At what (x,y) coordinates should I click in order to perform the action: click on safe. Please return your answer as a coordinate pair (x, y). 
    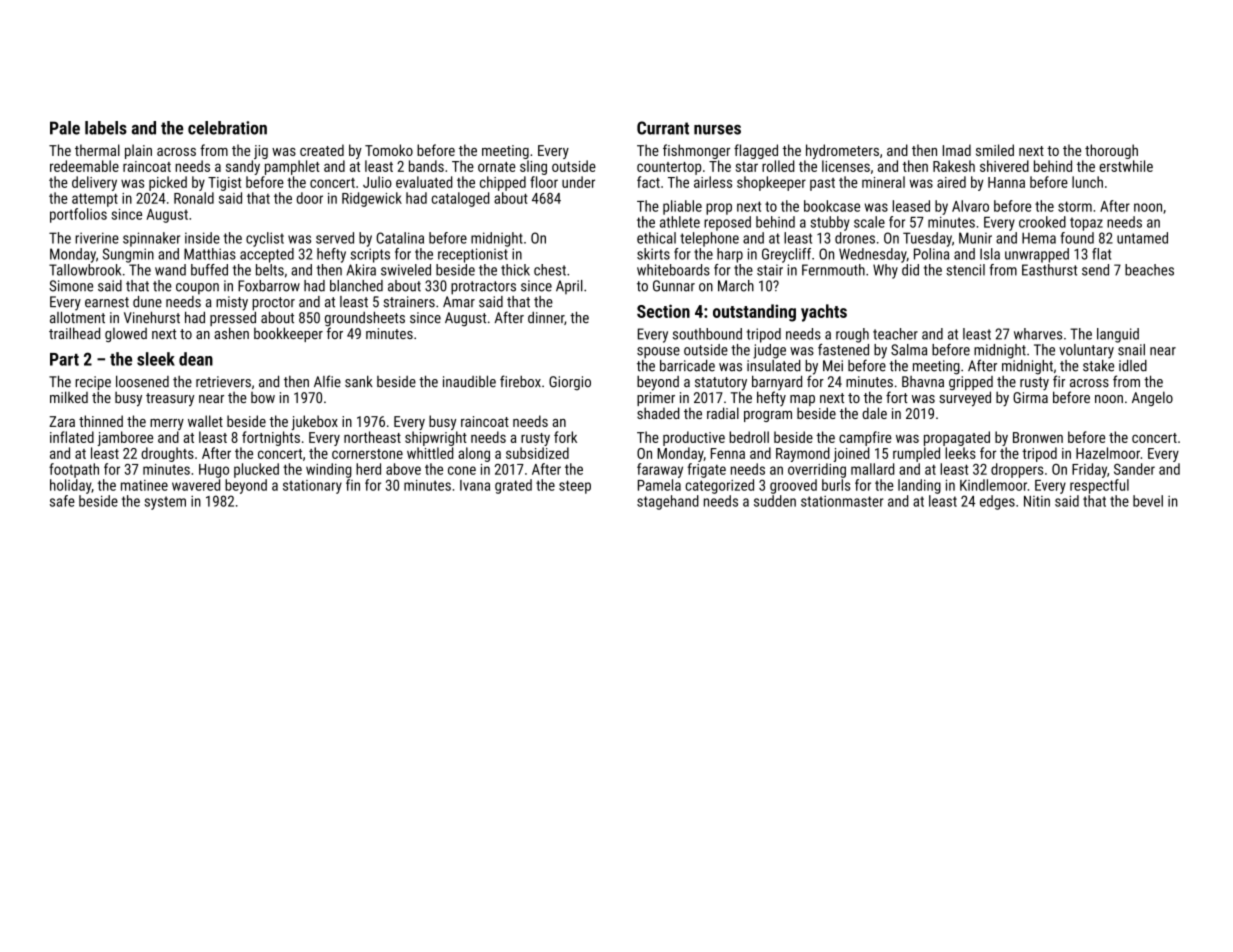
    Looking at the image, I should click on (62, 501).
